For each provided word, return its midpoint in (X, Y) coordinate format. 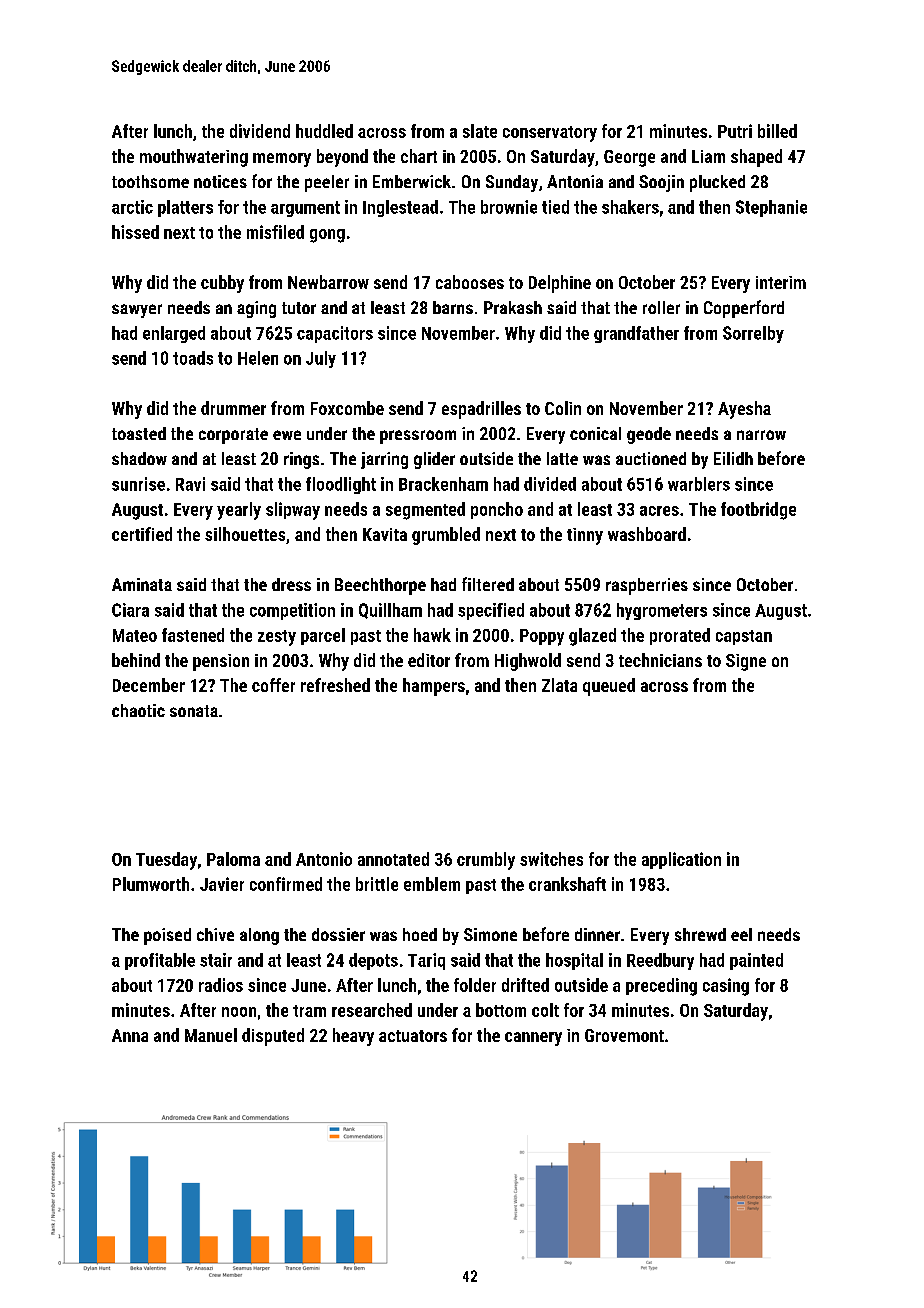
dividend (260, 131)
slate (480, 131)
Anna (130, 1035)
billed (777, 131)
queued (609, 687)
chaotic (138, 710)
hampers (434, 687)
